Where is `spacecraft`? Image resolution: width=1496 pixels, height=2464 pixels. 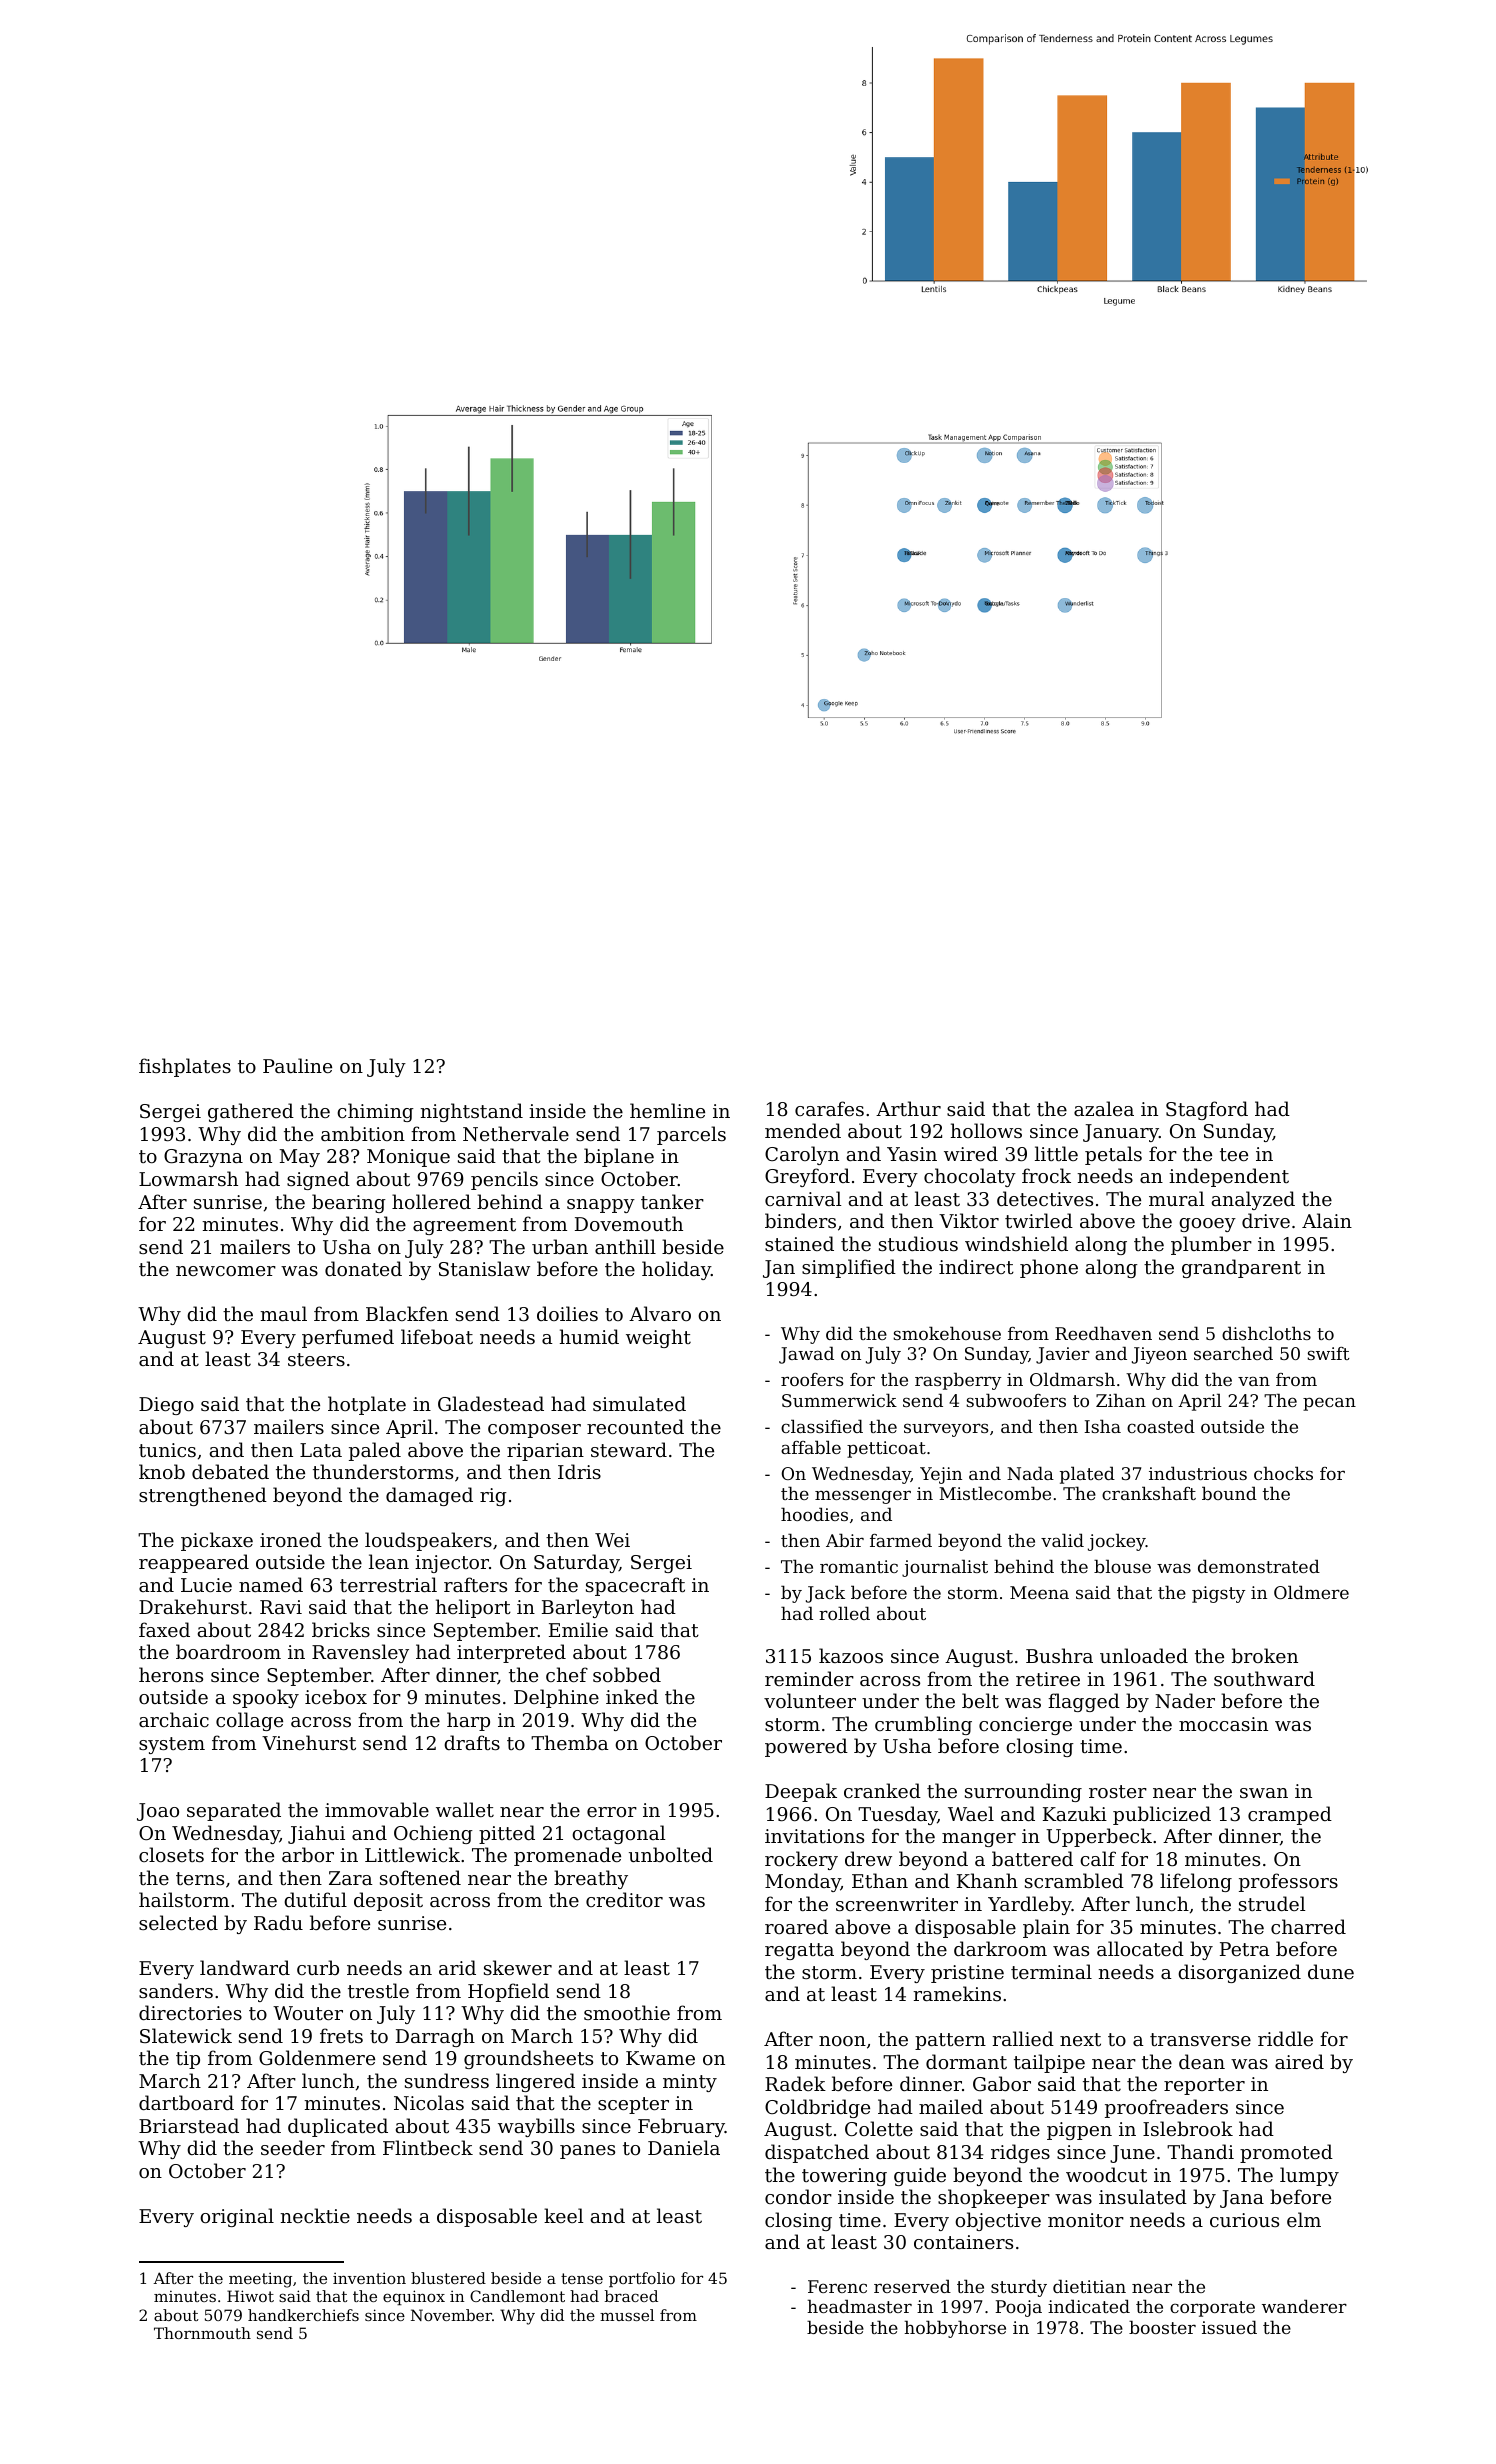 spacecraft is located at coordinates (635, 1586).
